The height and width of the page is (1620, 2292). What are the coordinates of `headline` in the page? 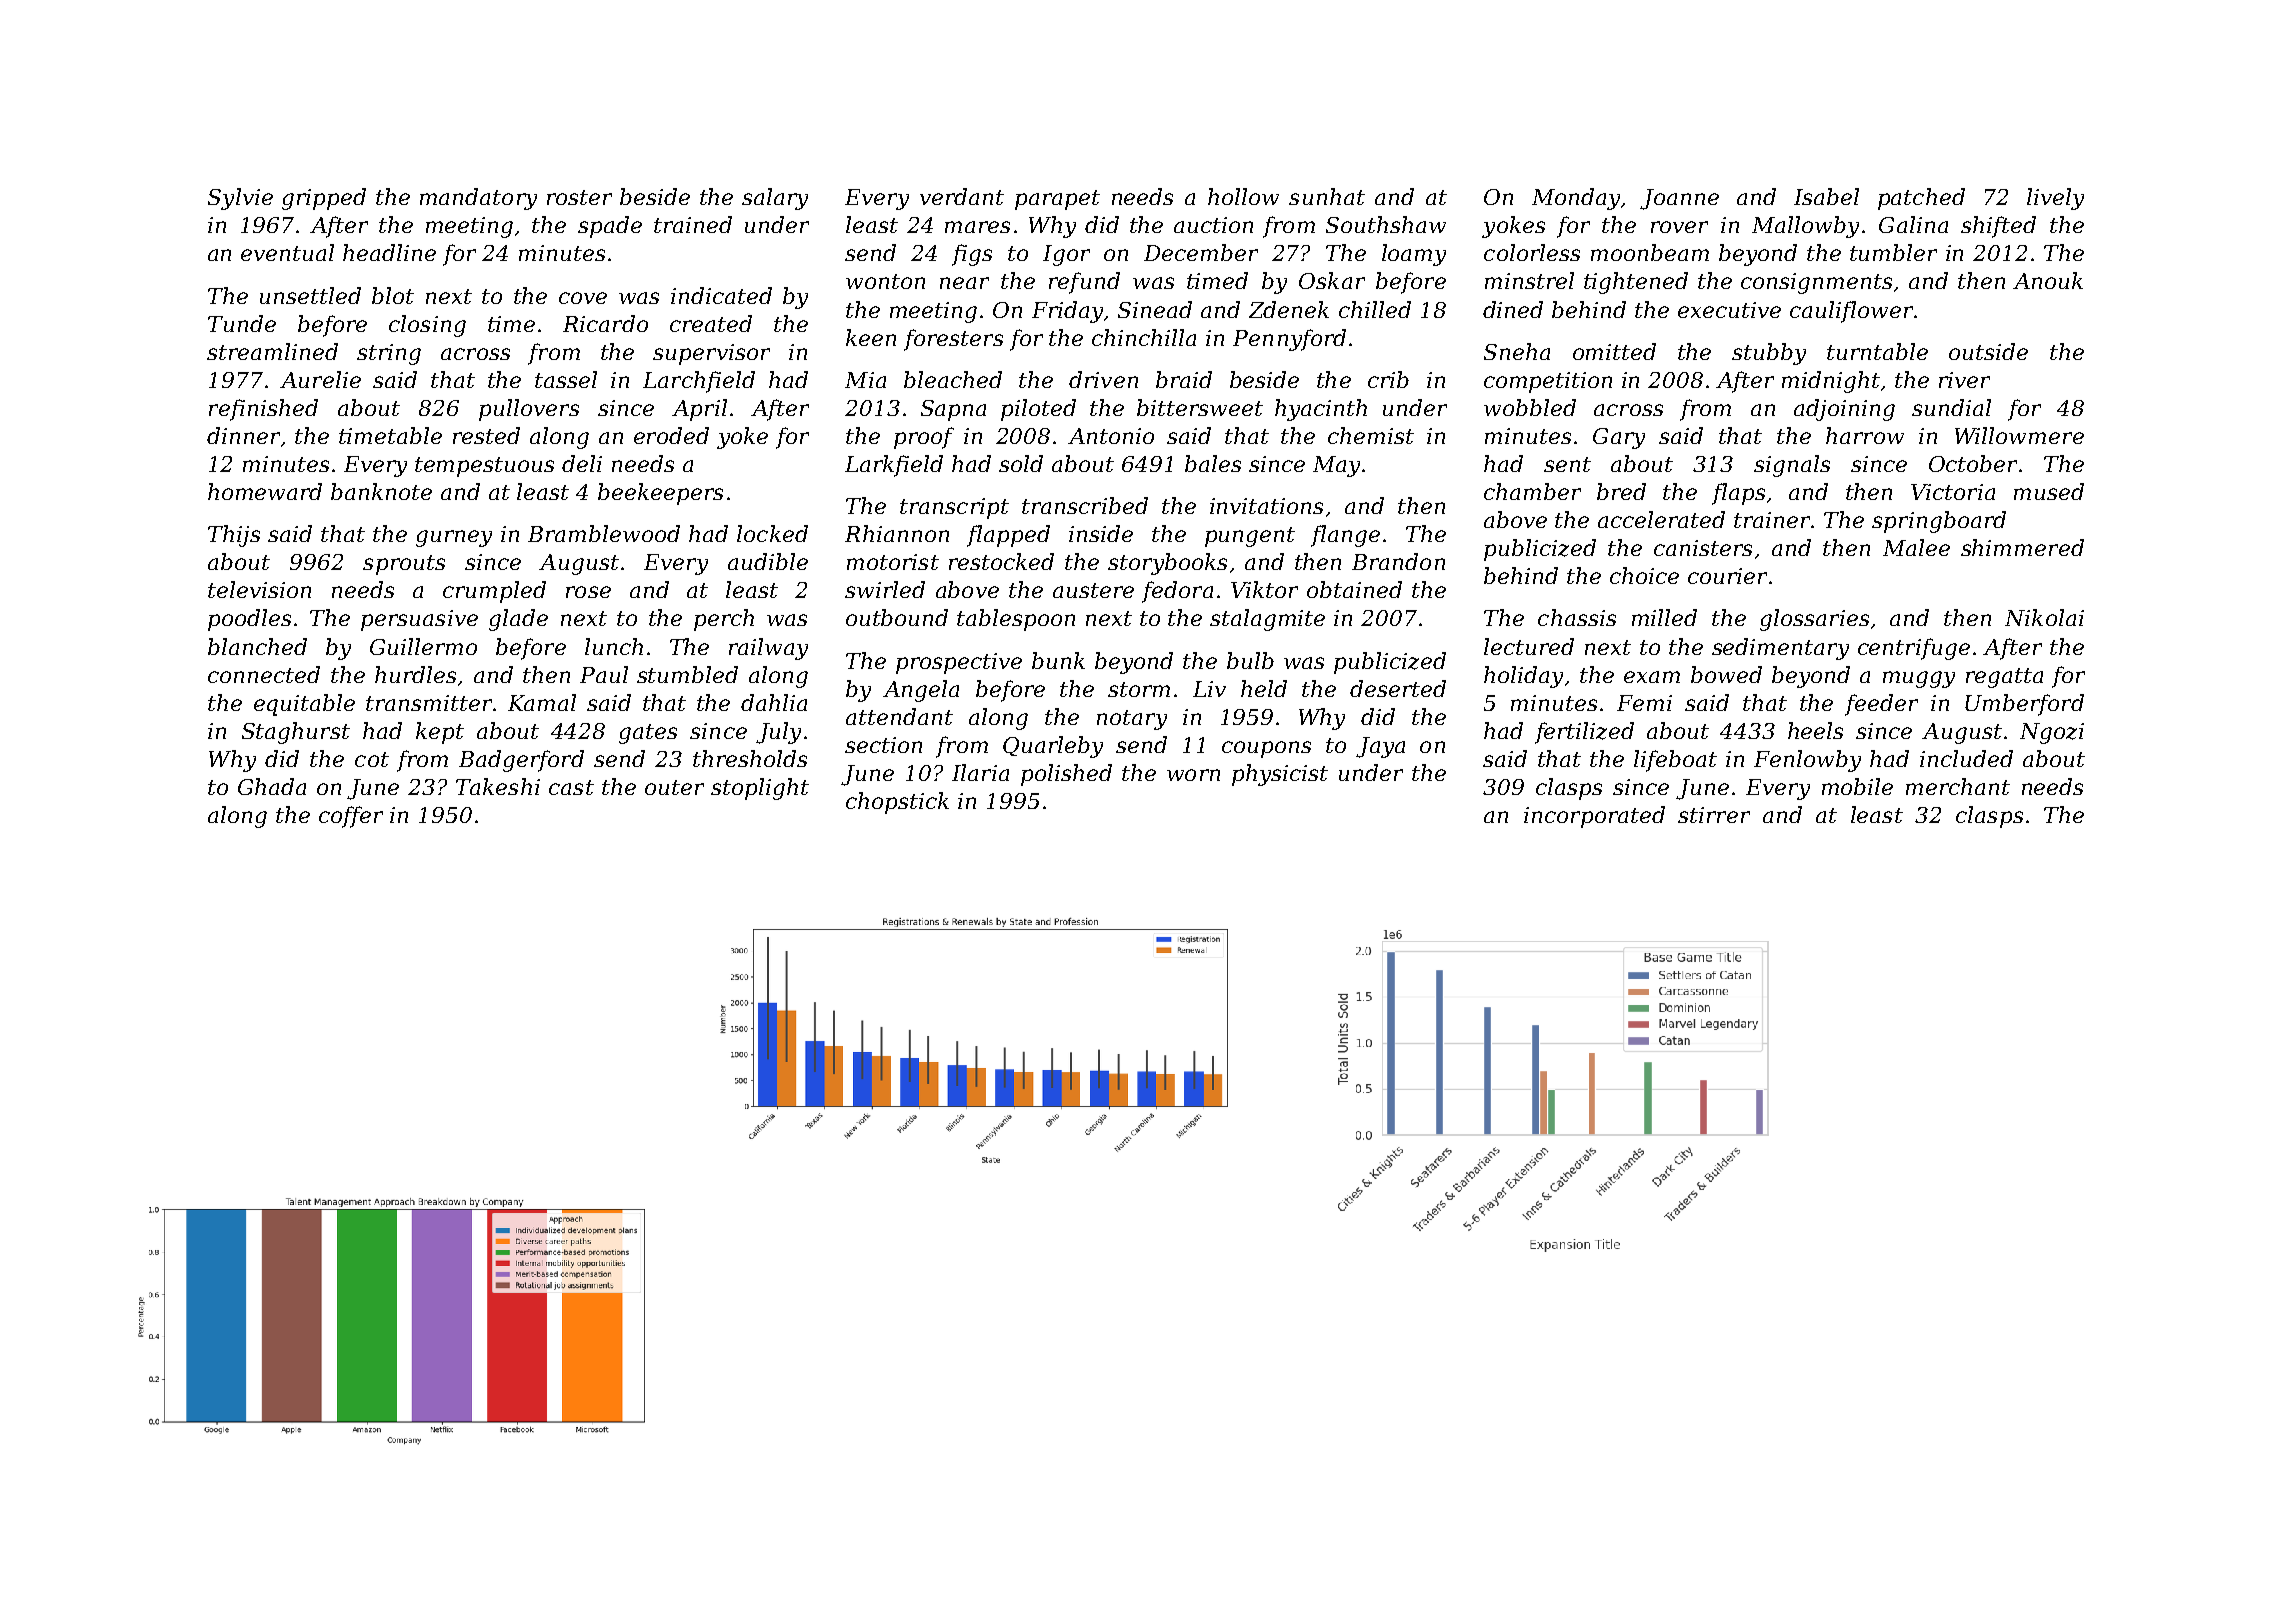 It's located at (389, 252).
